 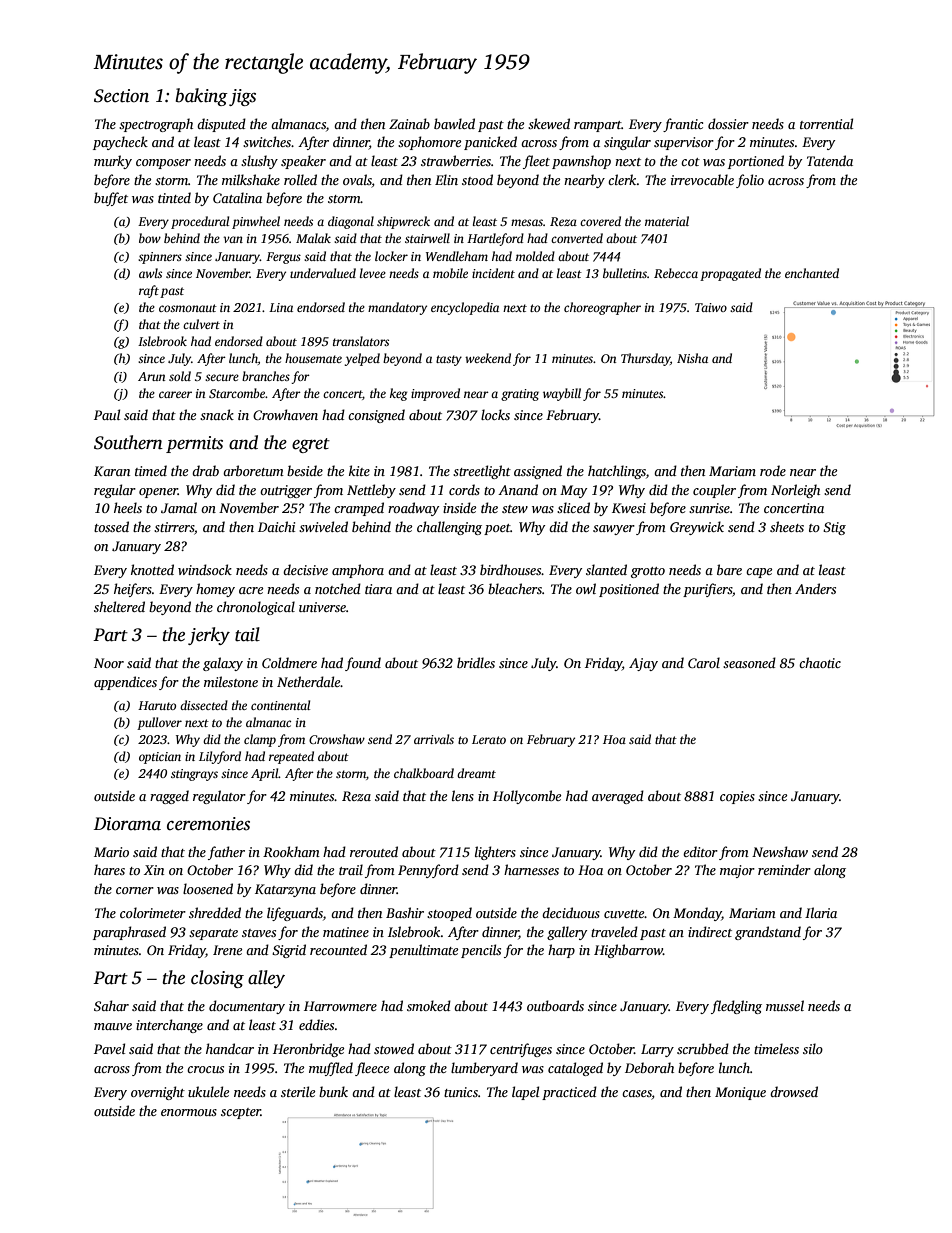 I want to click on paycheck, so click(x=120, y=143).
